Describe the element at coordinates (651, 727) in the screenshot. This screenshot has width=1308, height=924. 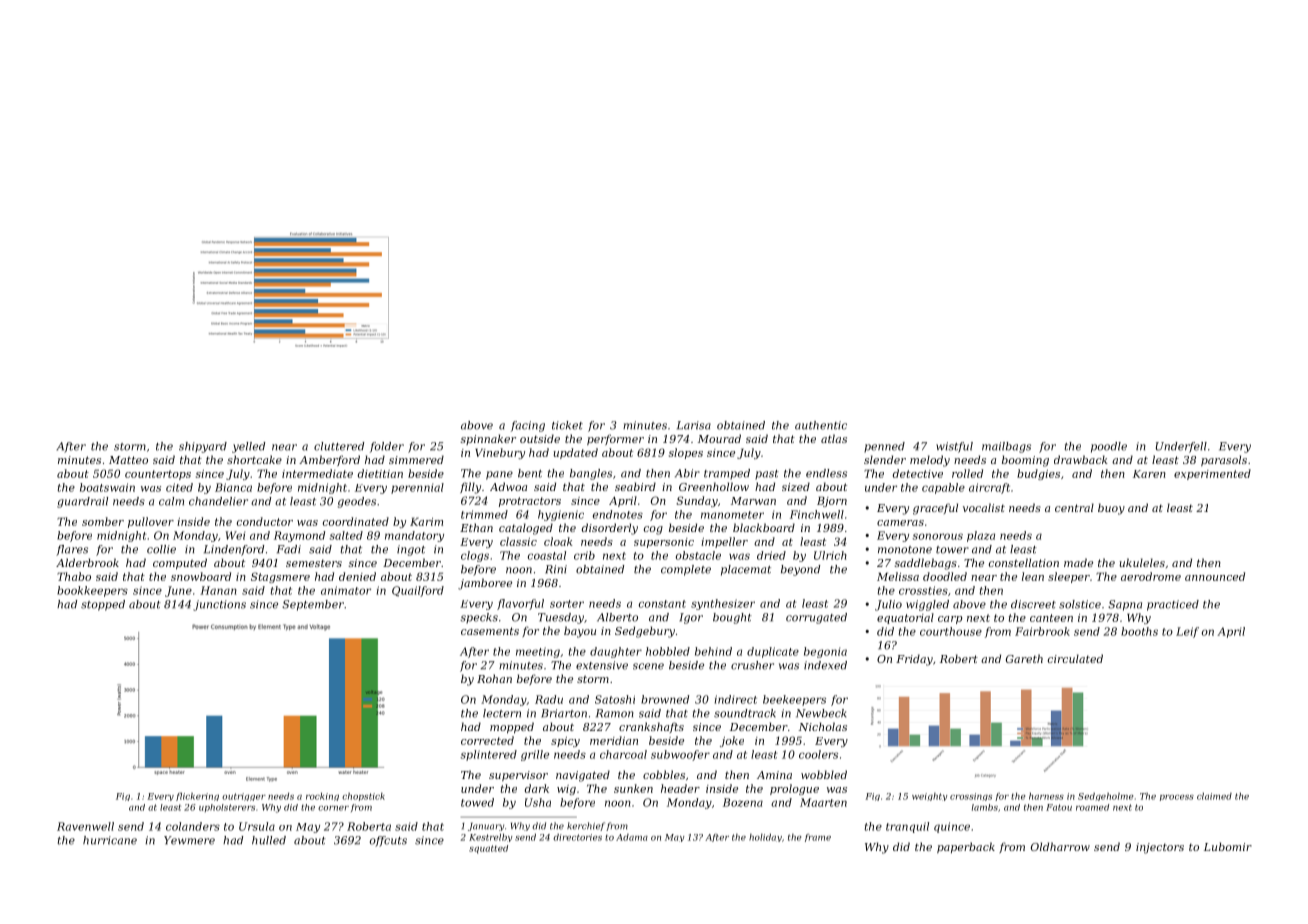
I see `crankshafts` at that location.
